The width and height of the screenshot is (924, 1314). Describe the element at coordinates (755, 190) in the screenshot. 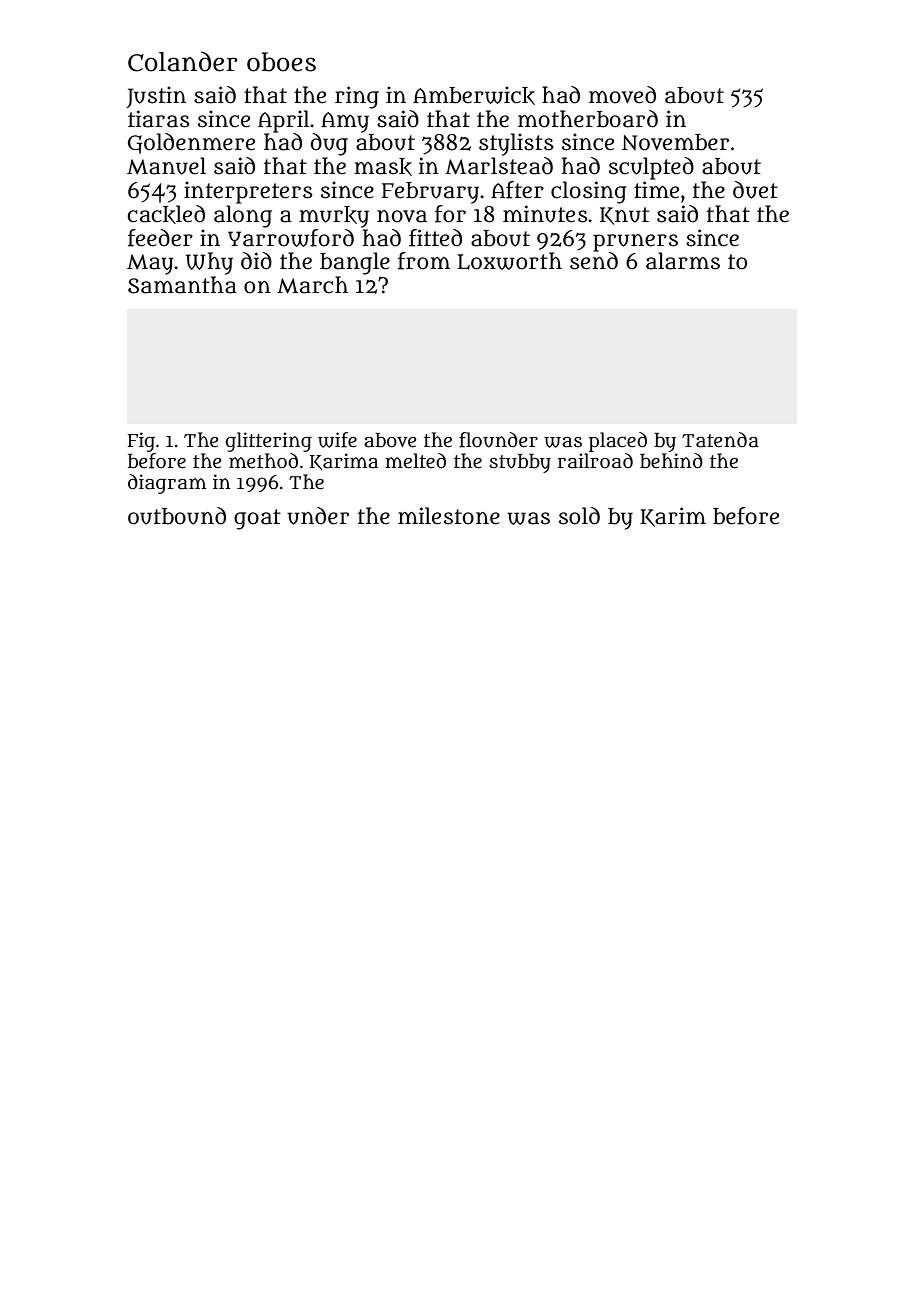

I see `duet` at that location.
